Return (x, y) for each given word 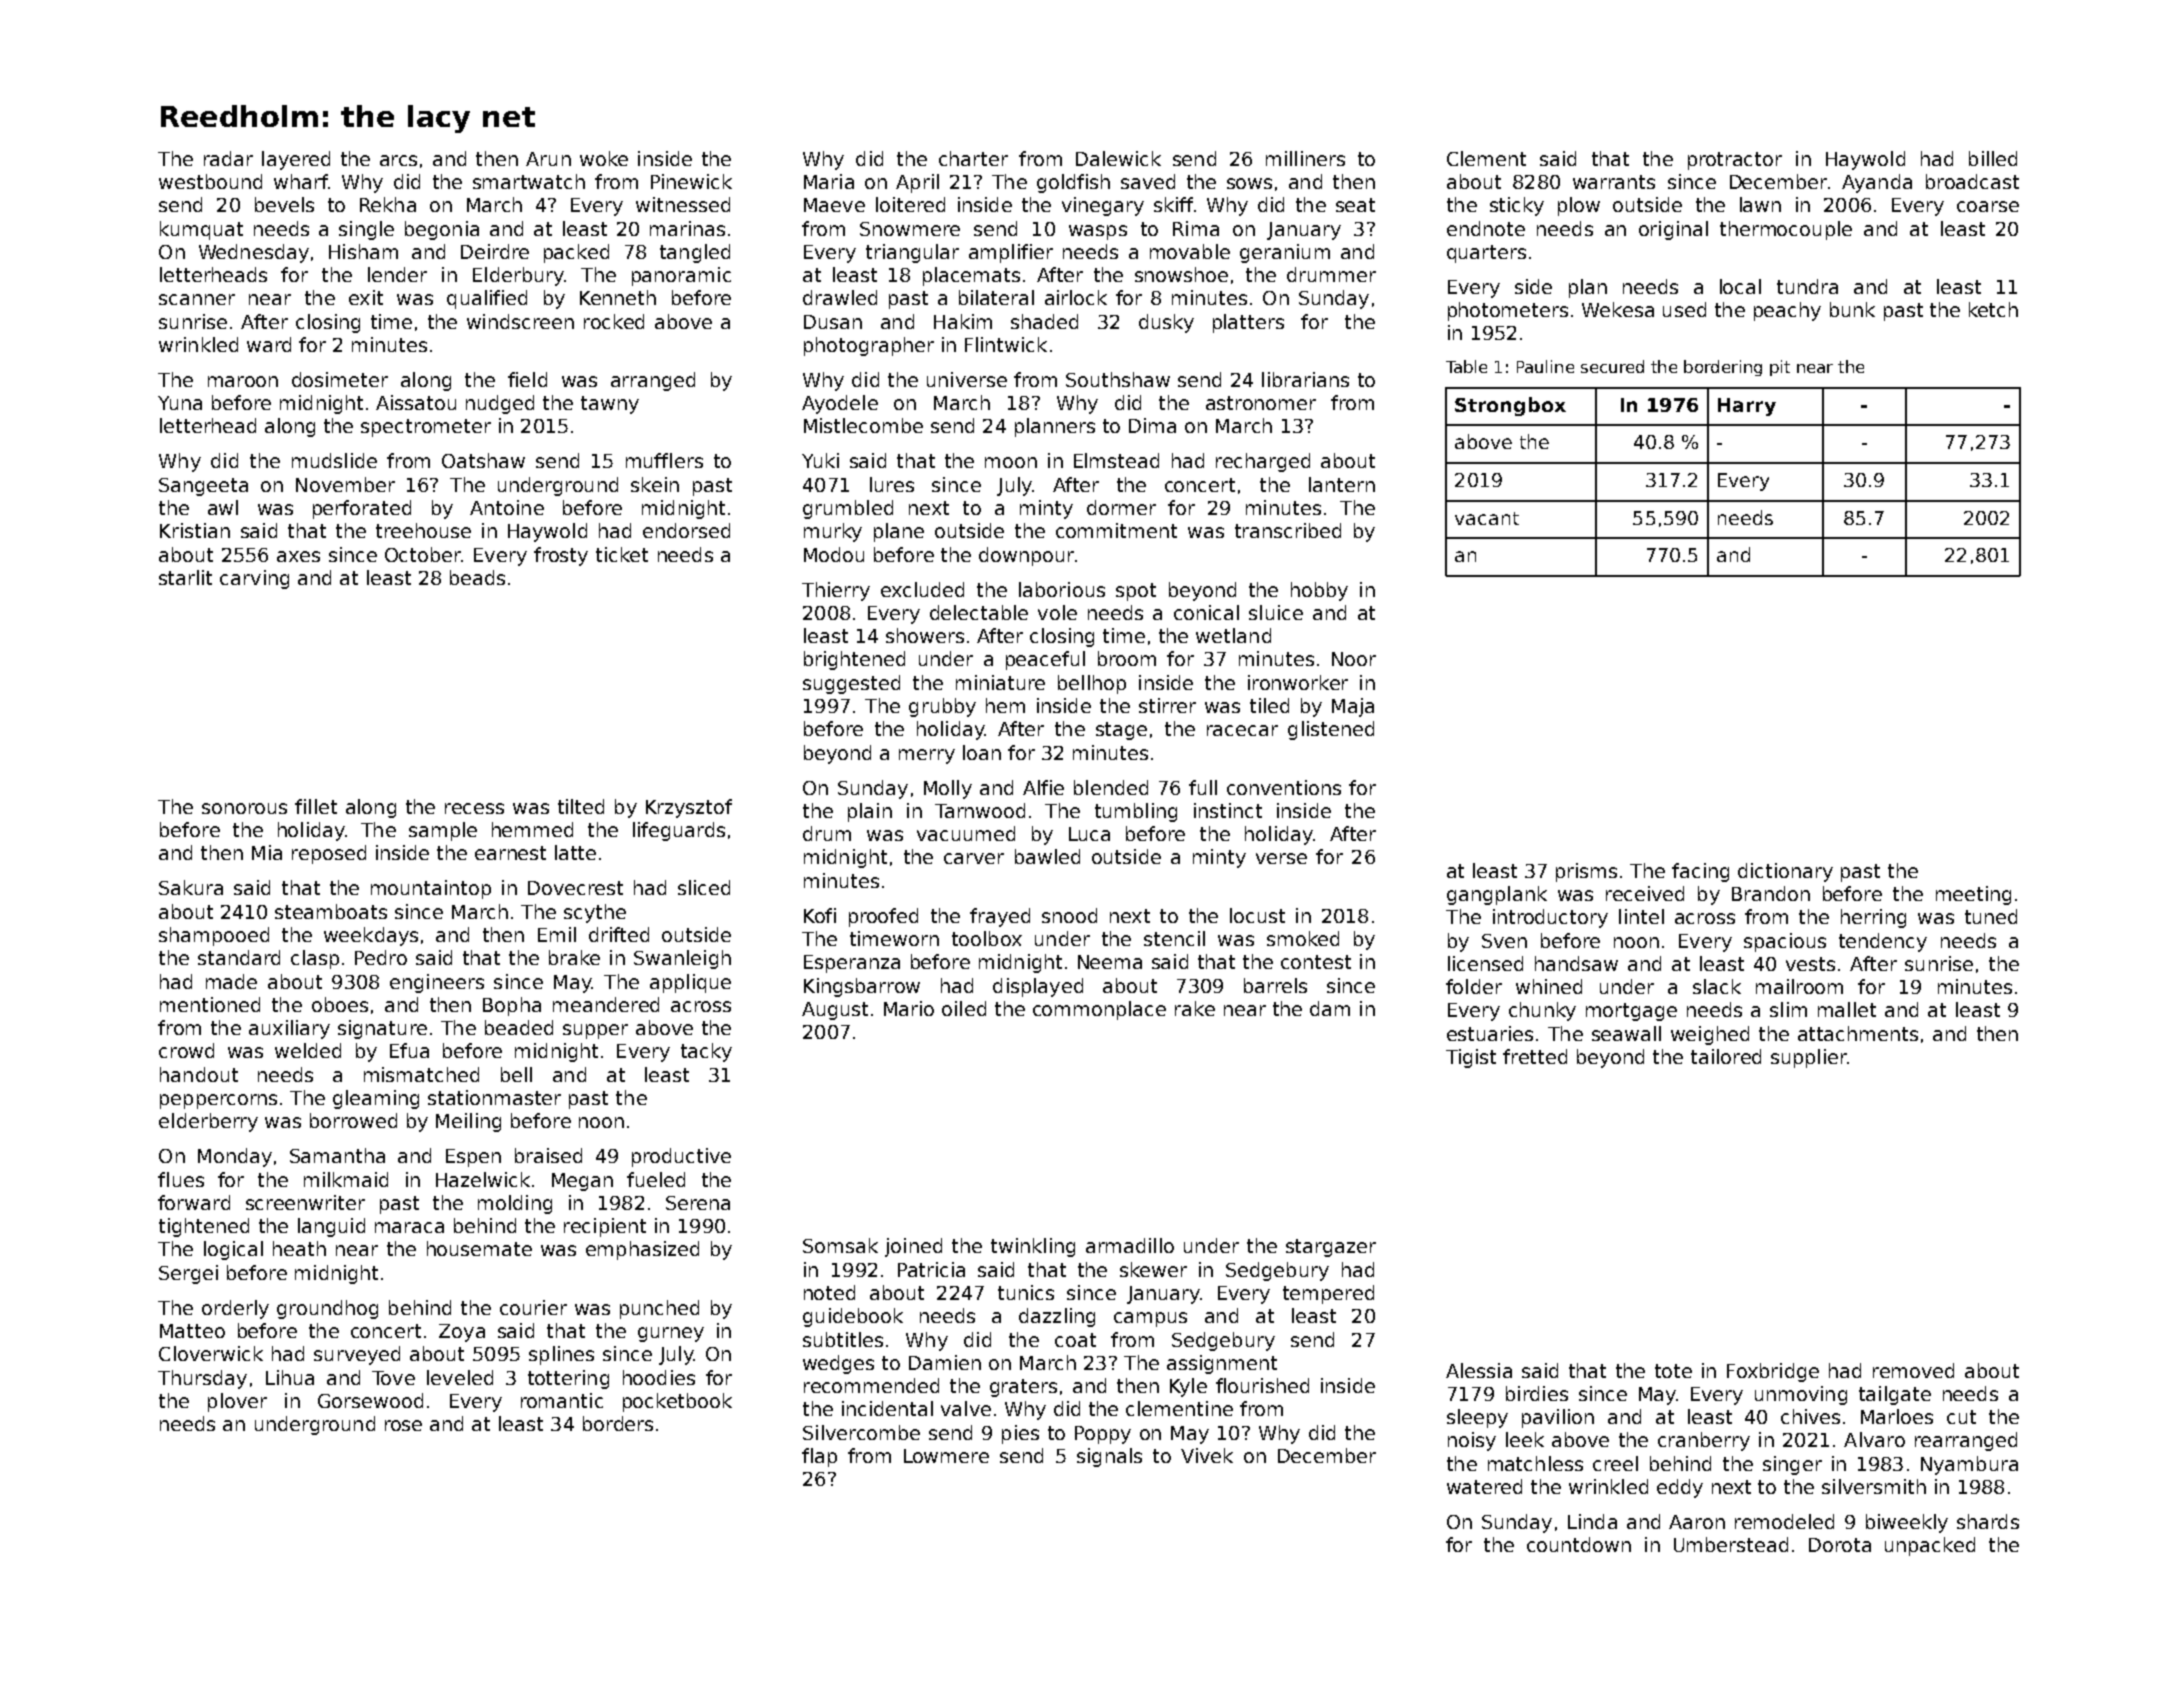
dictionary (1785, 872)
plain (870, 812)
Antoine (507, 507)
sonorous (244, 808)
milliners (1305, 158)
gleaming (376, 1099)
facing (1700, 872)
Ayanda (1877, 183)
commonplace (1099, 1010)
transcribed (1288, 530)
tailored (1726, 1056)
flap (819, 1457)
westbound (210, 181)
